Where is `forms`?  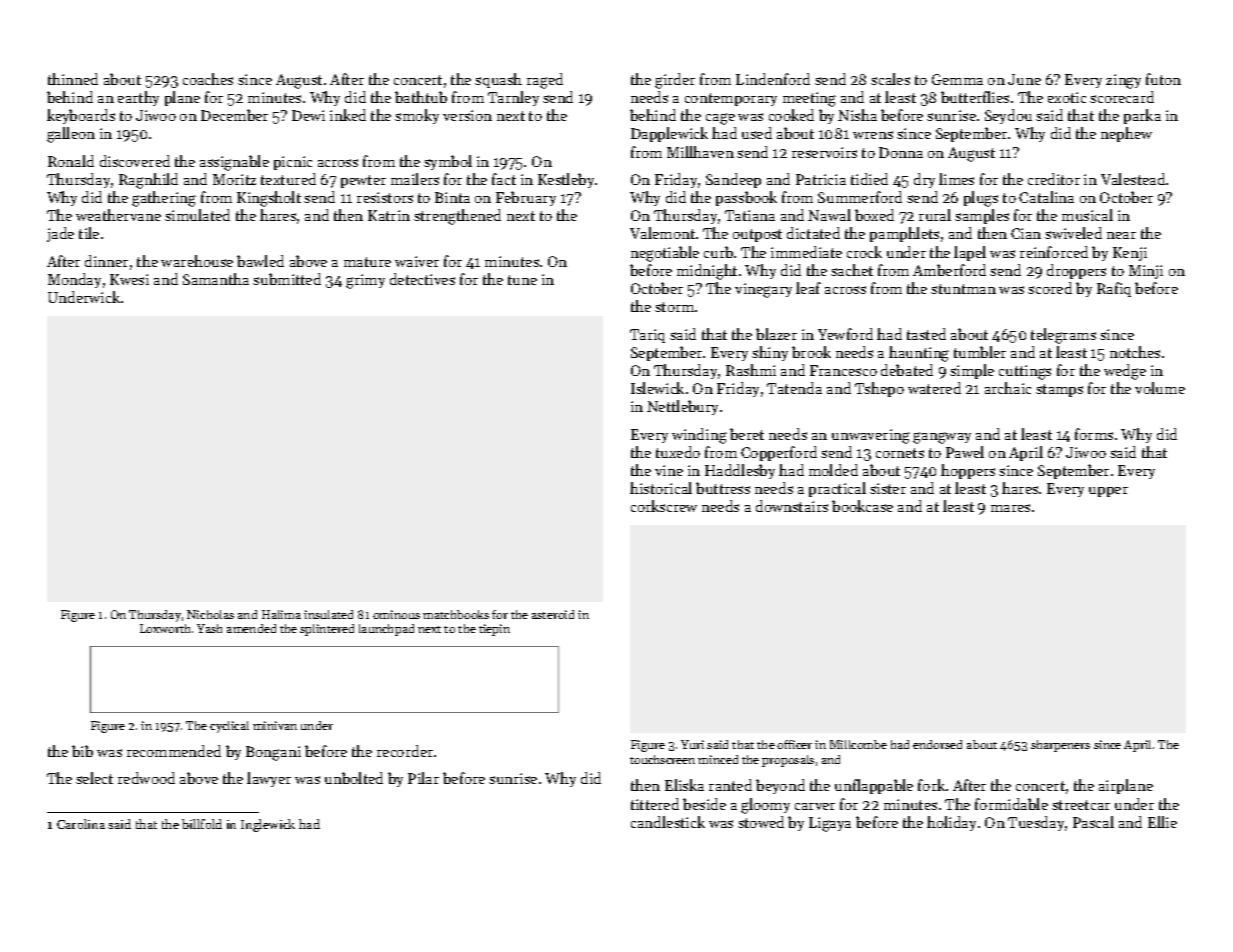
forms is located at coordinates (1094, 434).
